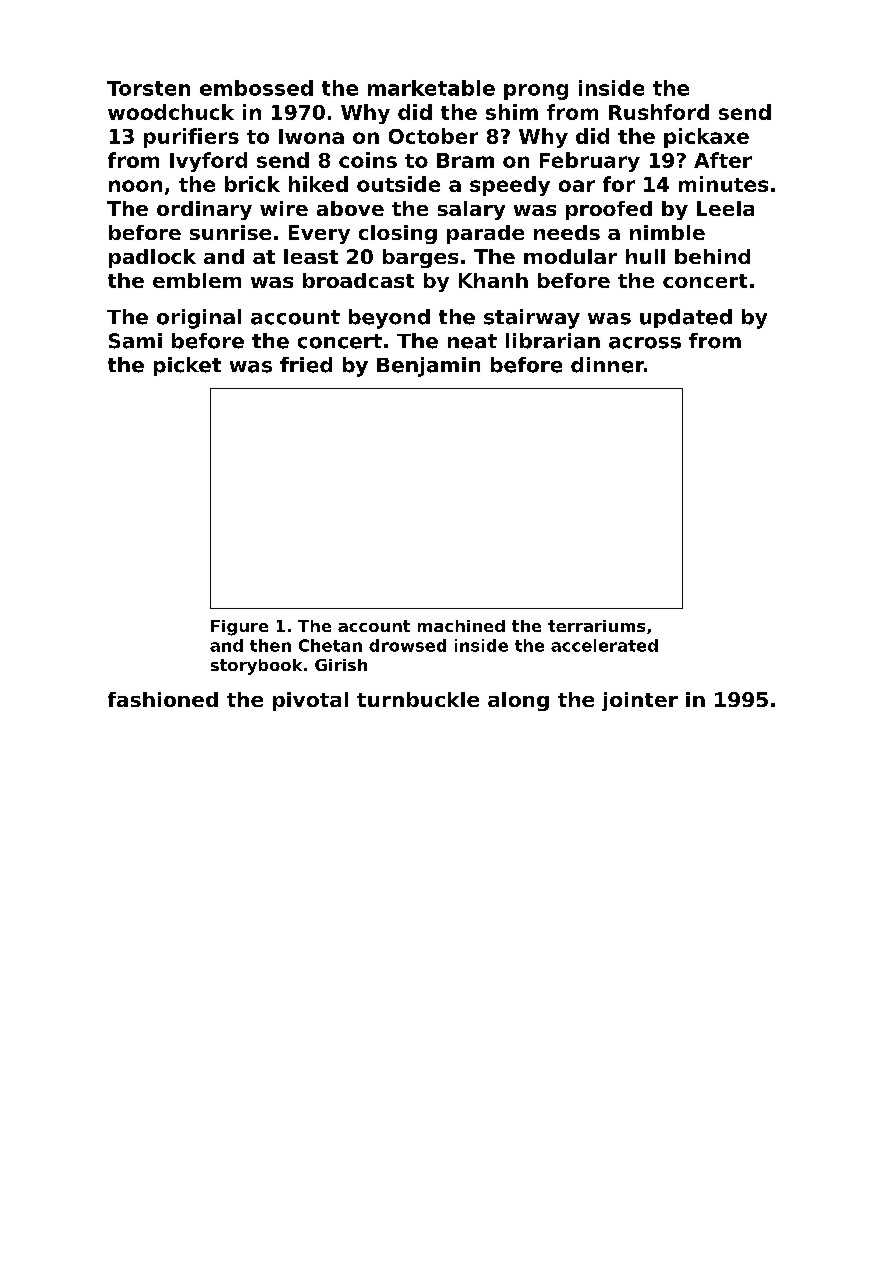  I want to click on October, so click(433, 136).
